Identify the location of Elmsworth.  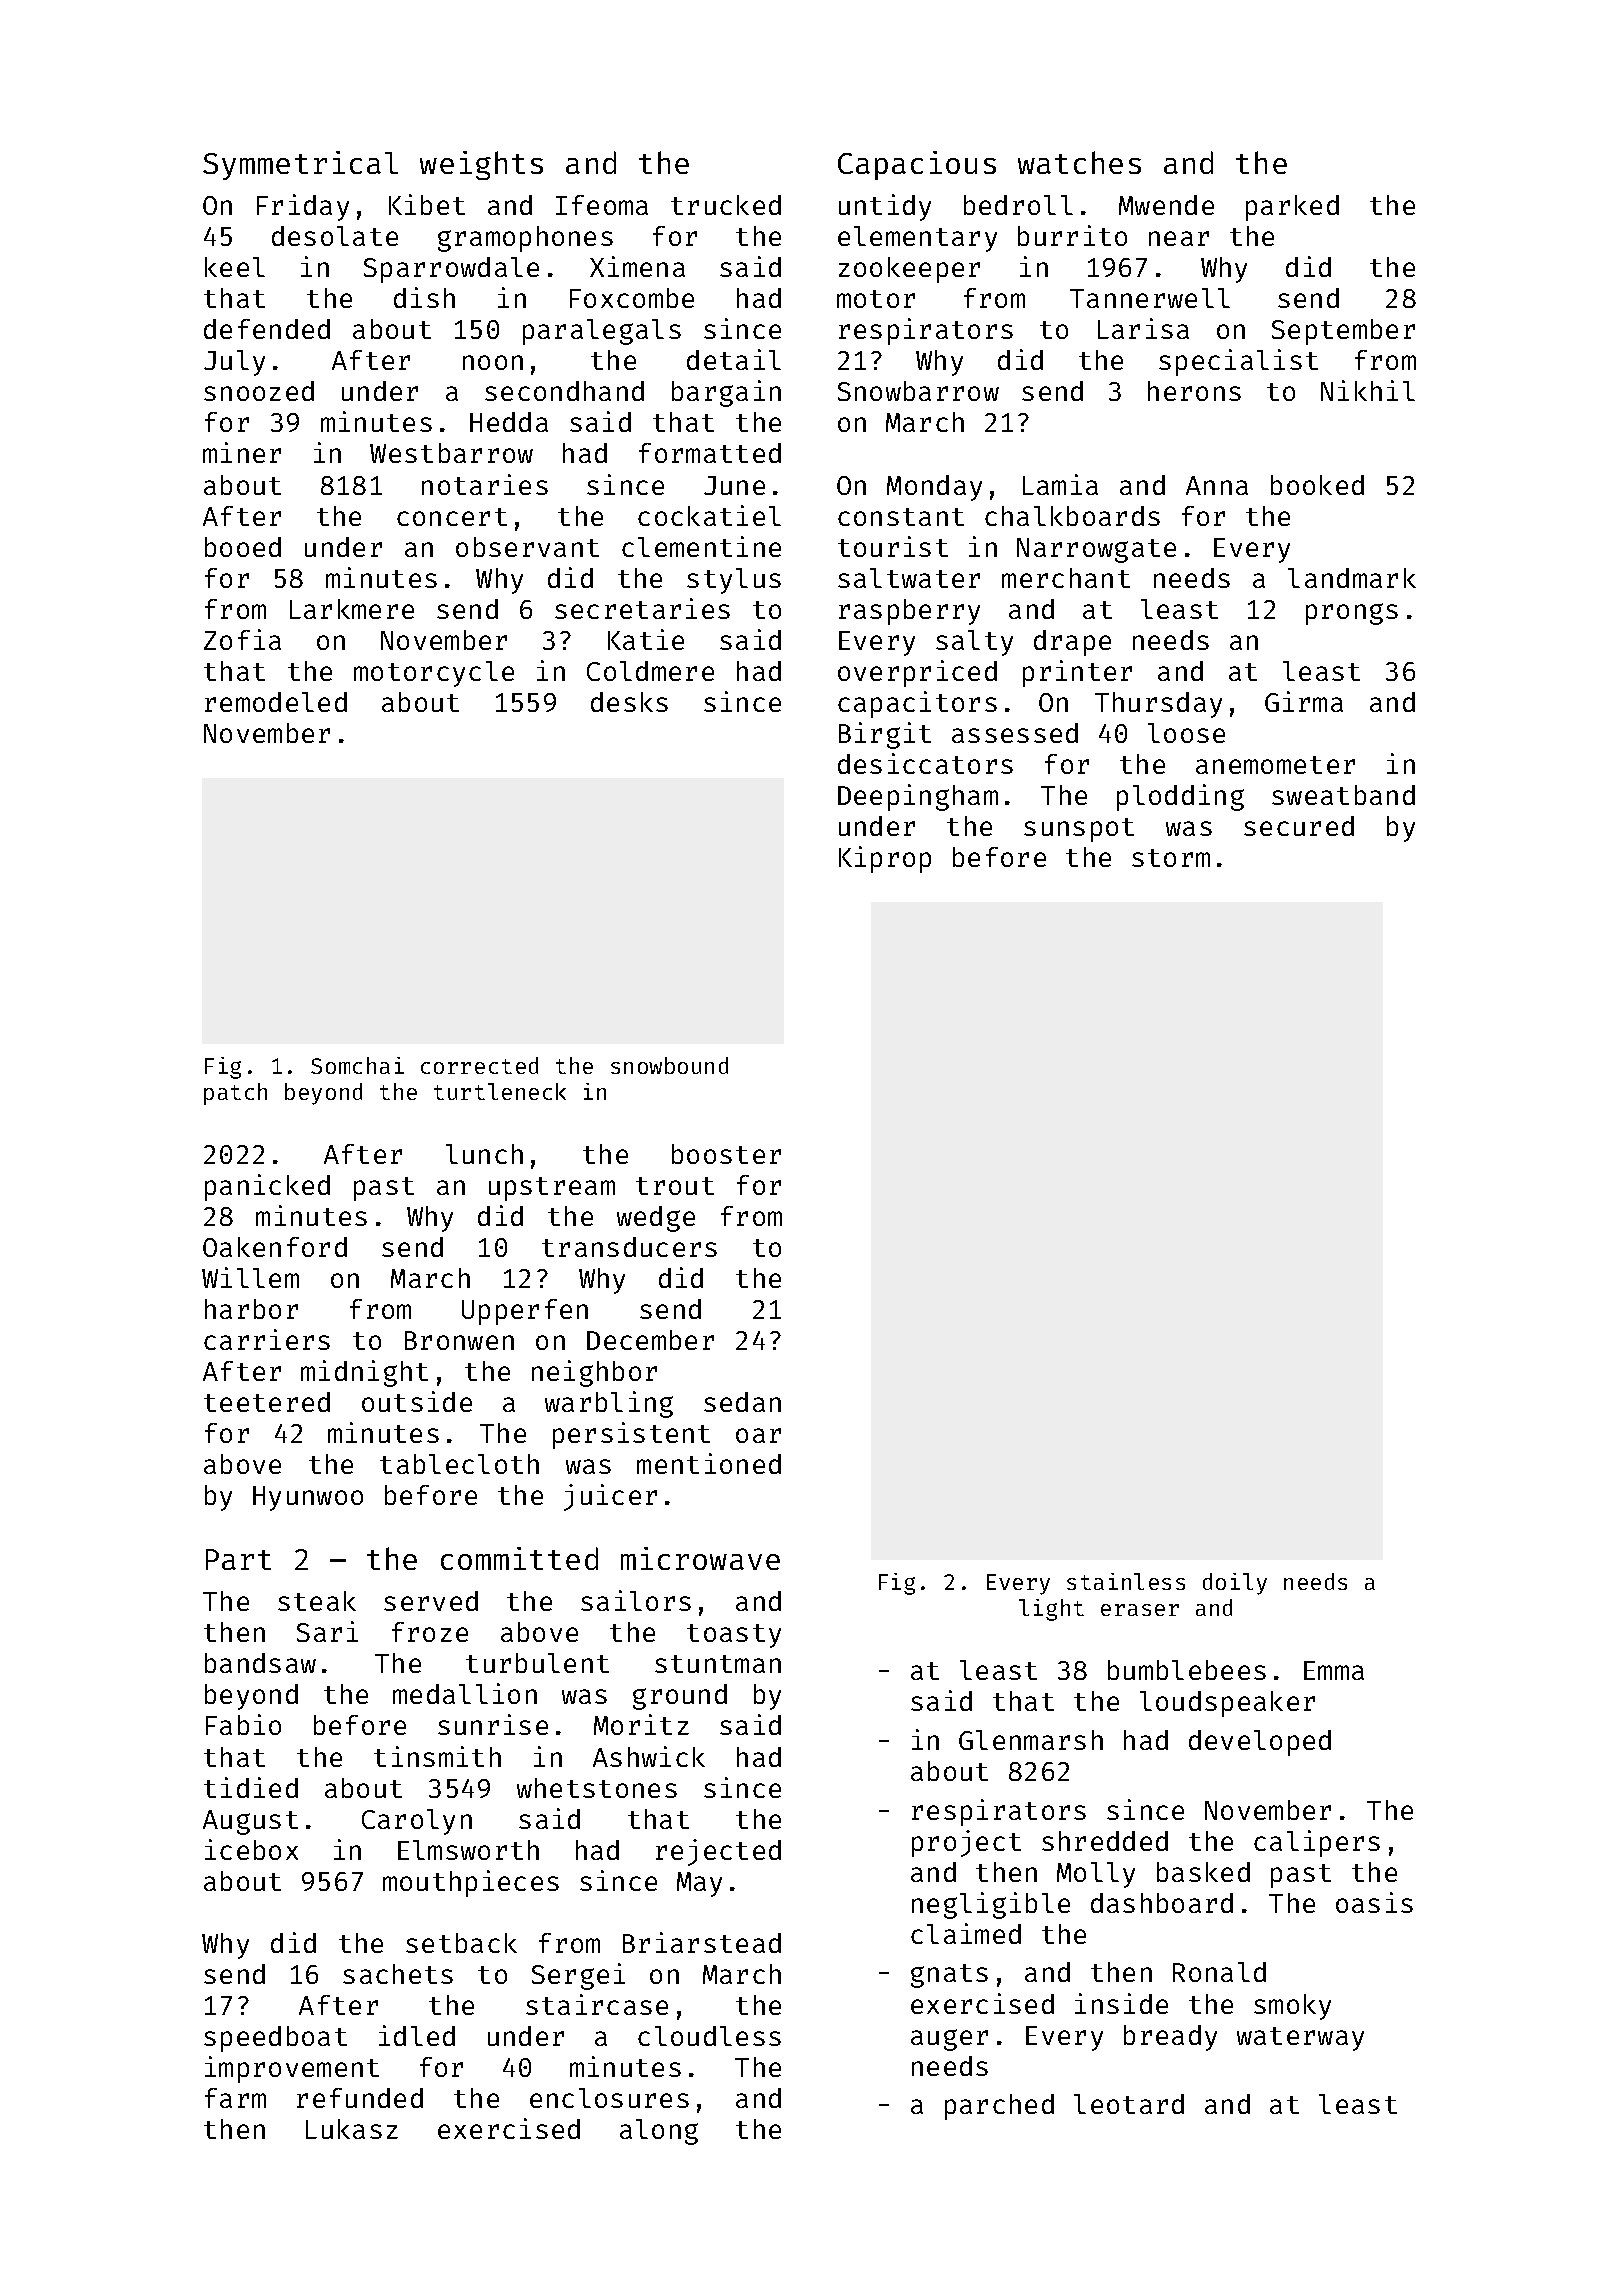
(468, 1850).
